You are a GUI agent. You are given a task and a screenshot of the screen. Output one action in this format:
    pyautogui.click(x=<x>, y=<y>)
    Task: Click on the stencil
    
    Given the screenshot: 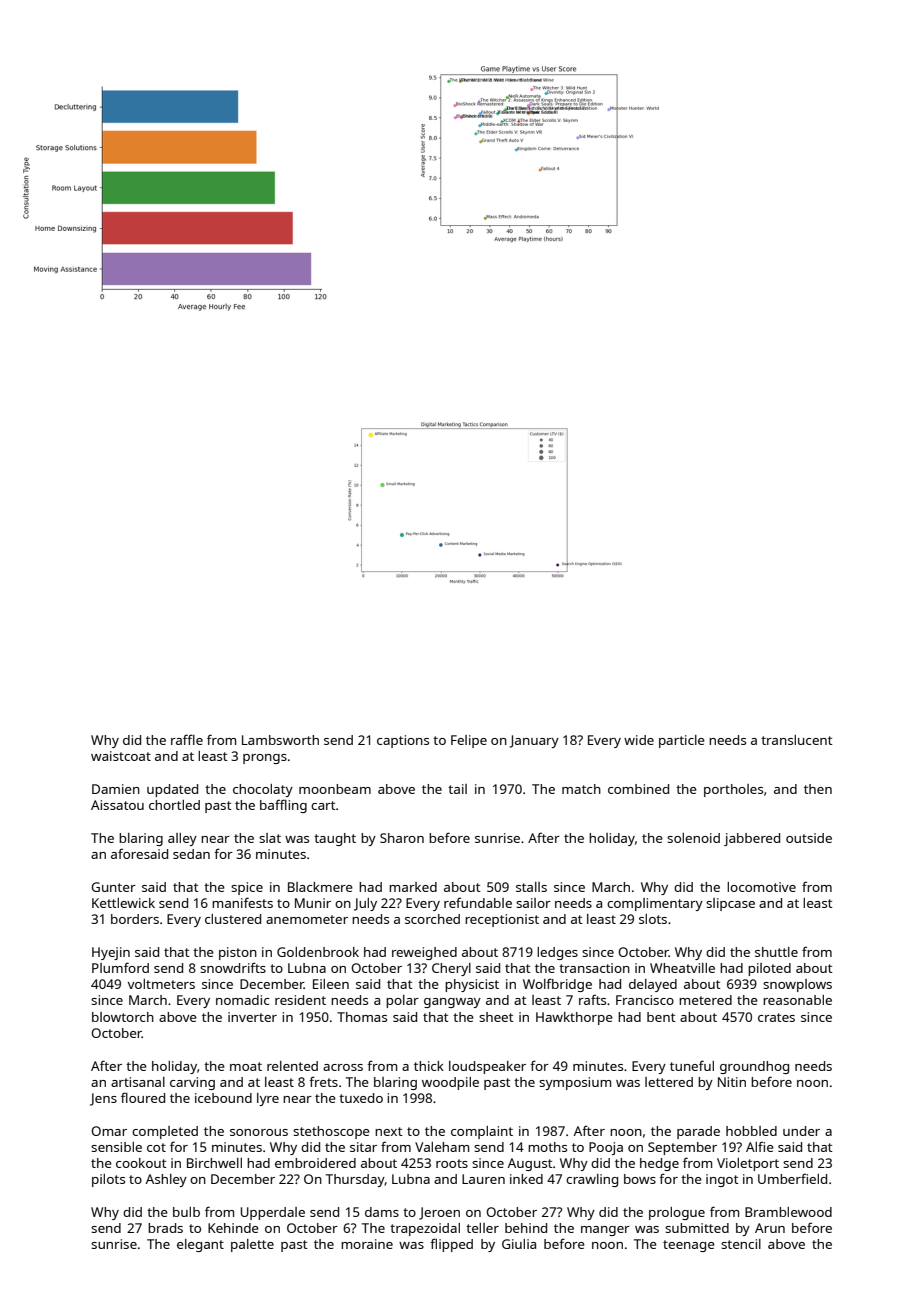 What is the action you would take?
    pyautogui.click(x=741, y=1244)
